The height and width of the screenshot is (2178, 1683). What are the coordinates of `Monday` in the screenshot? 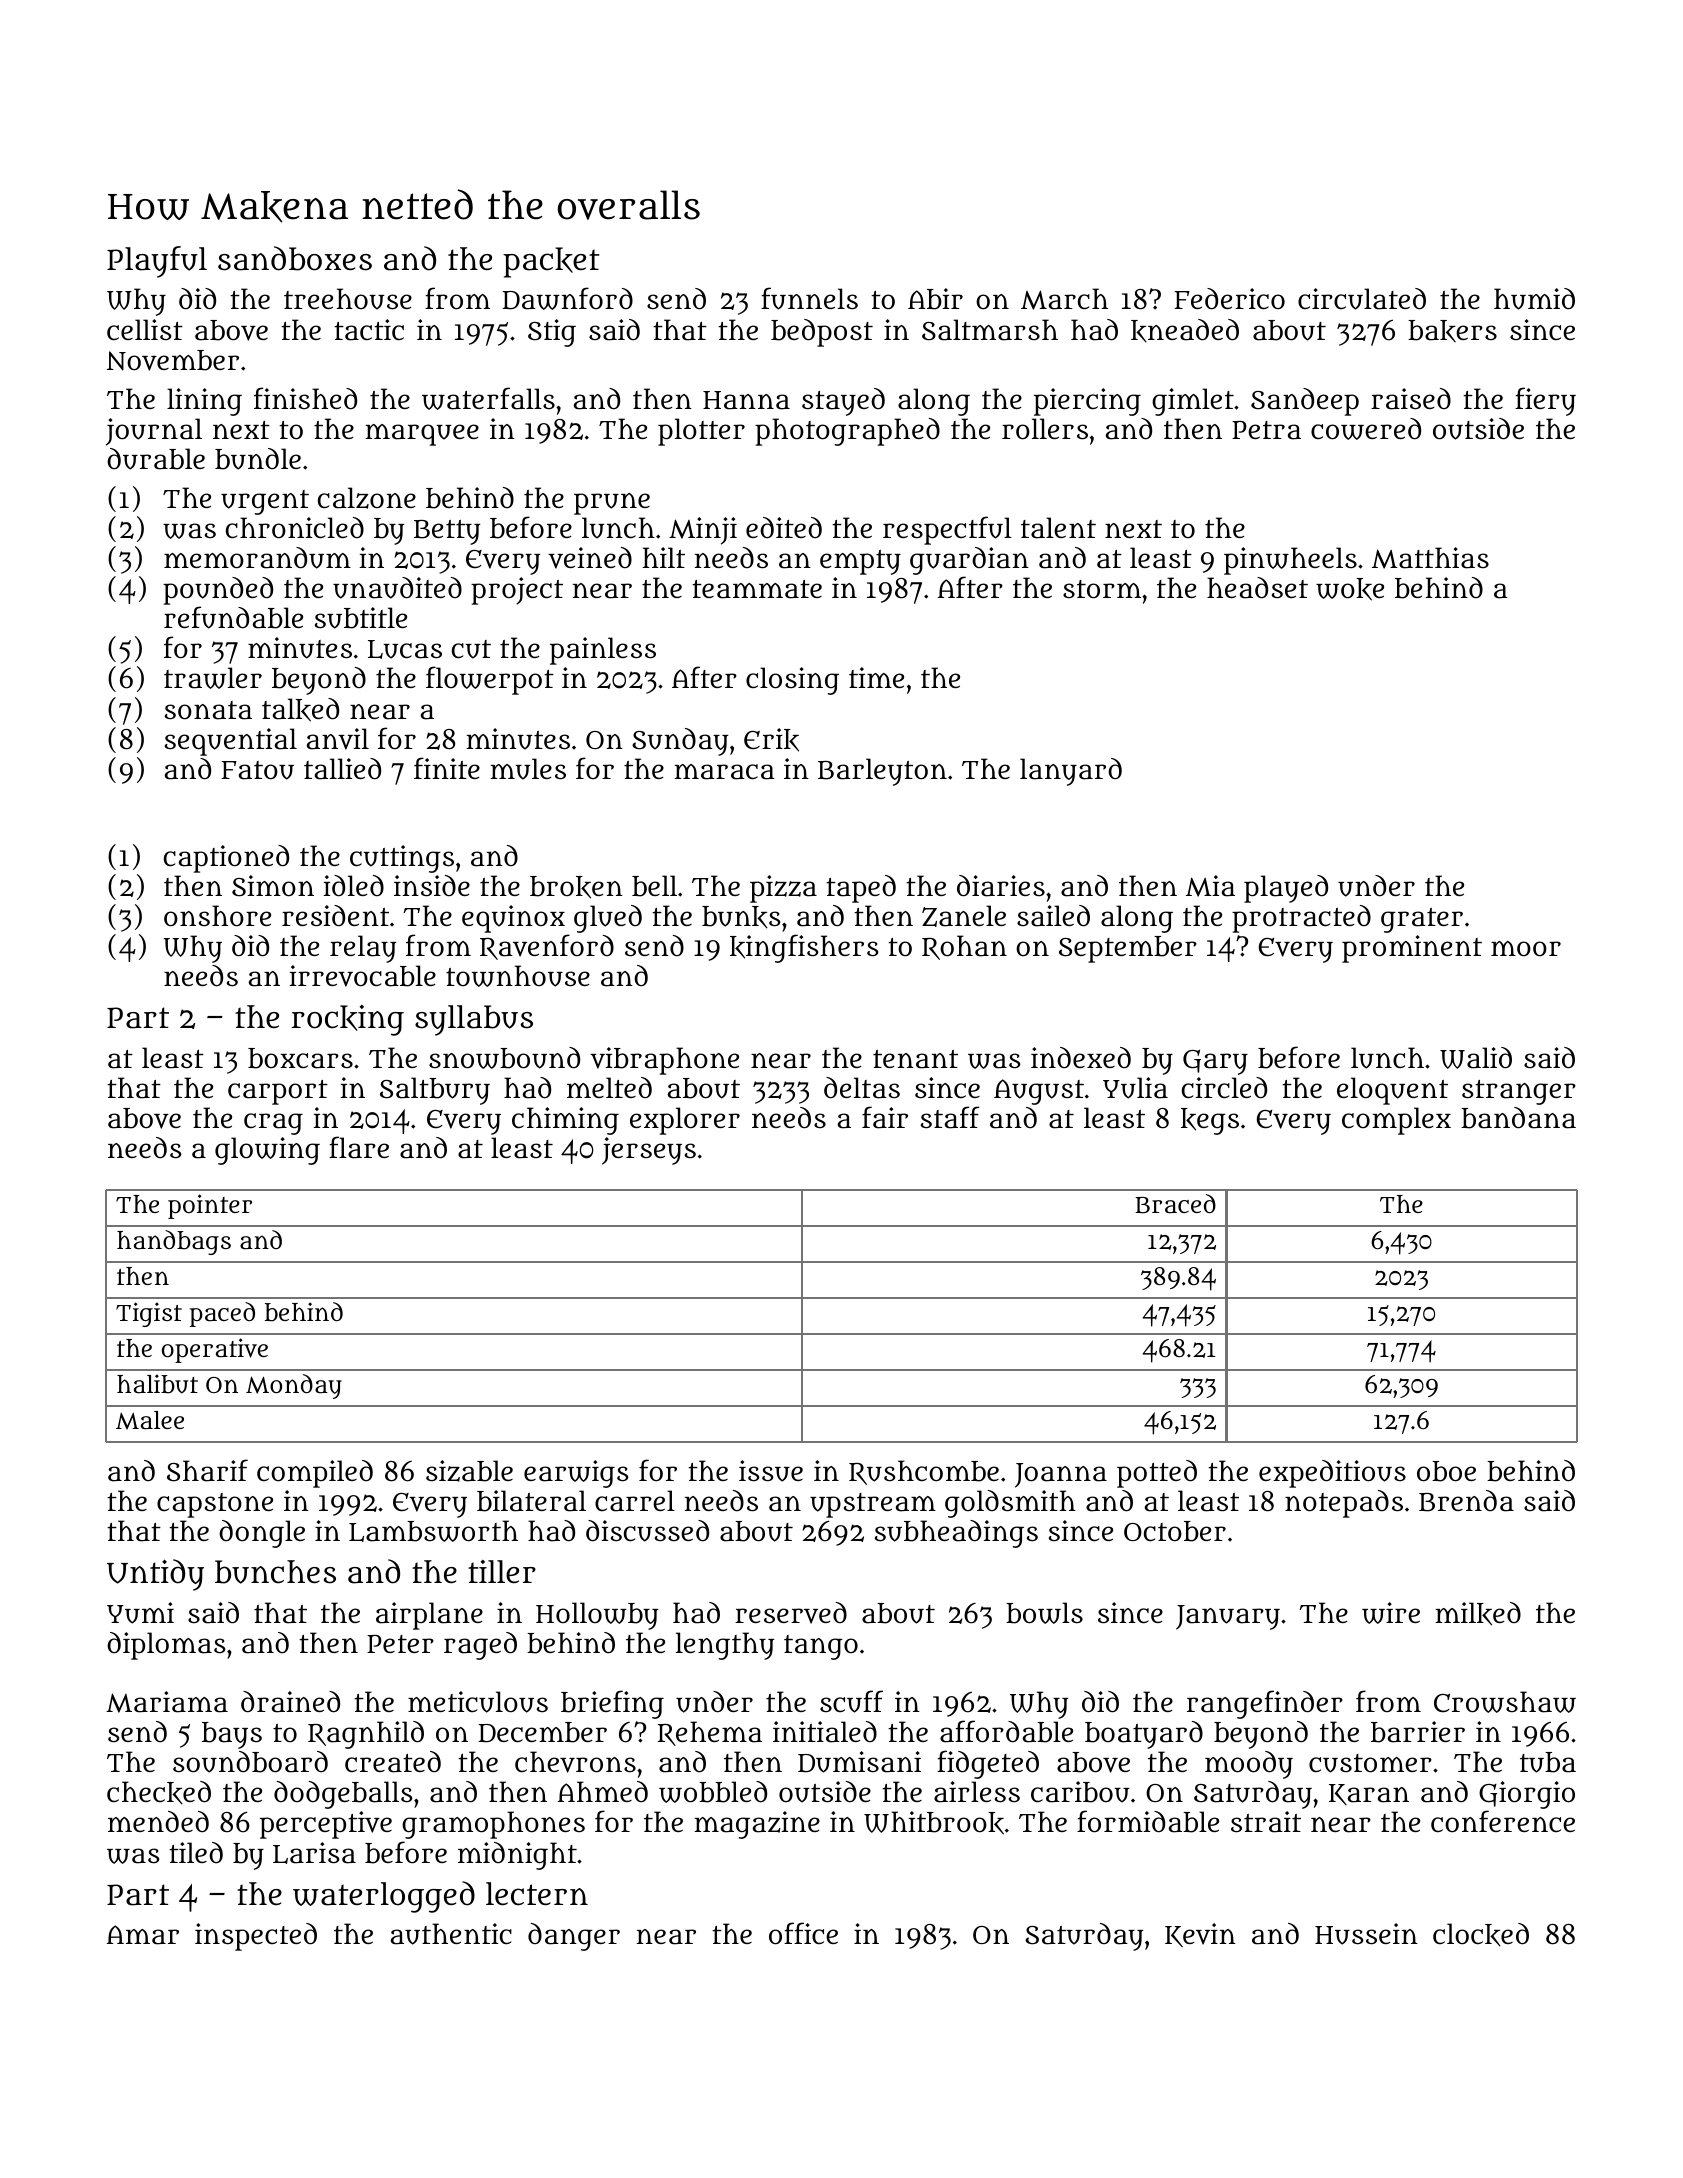 It's located at (294, 1386).
